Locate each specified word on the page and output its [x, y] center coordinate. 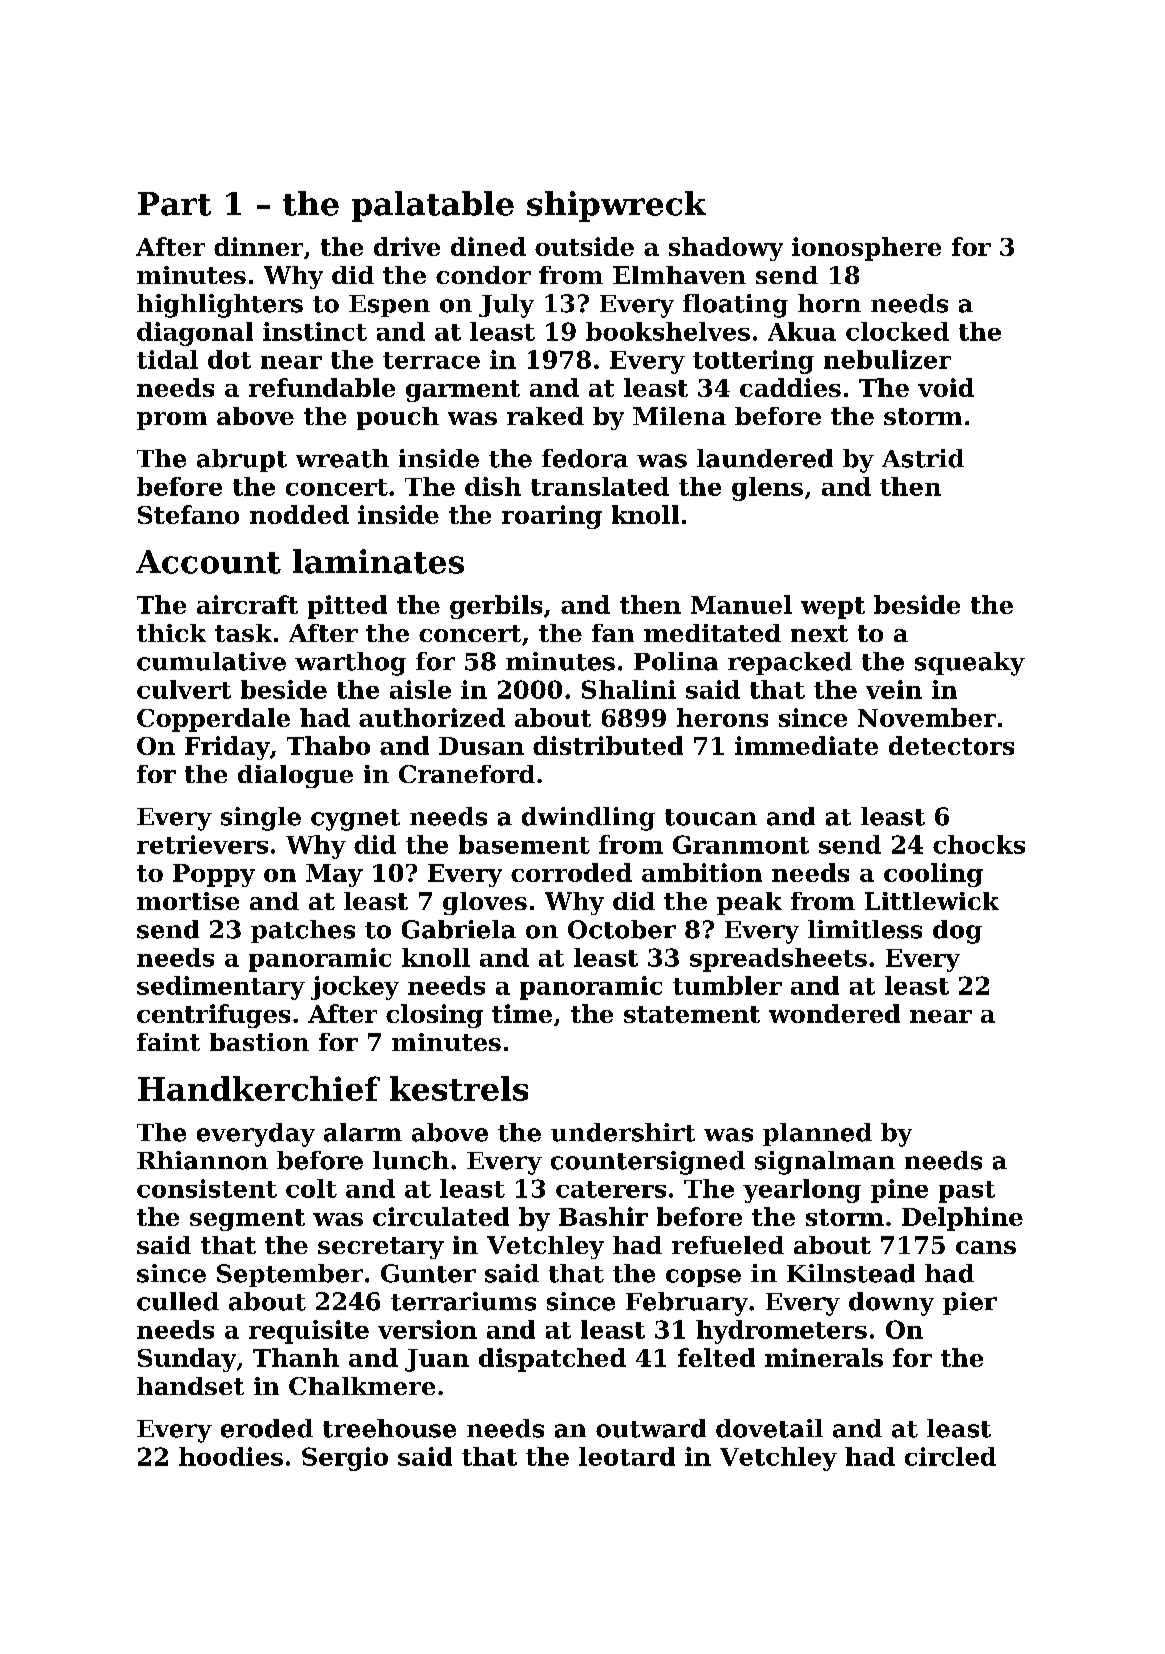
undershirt [623, 1132]
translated [600, 486]
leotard [627, 1456]
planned [817, 1134]
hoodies [231, 1456]
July [506, 306]
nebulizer [887, 359]
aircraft [247, 604]
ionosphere [866, 249]
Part [174, 204]
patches [303, 931]
